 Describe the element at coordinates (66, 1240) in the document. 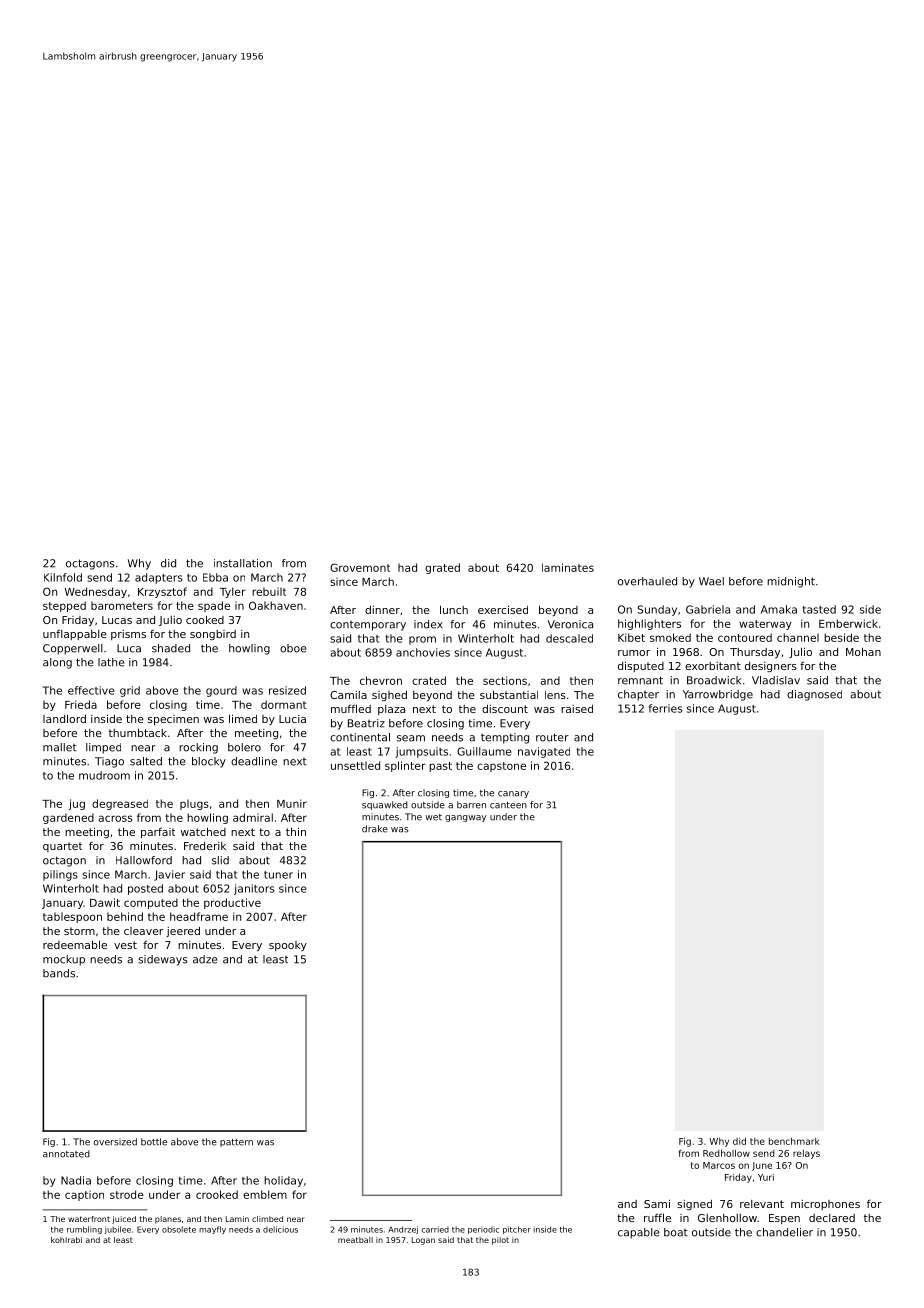

I see `kohlrabi` at that location.
